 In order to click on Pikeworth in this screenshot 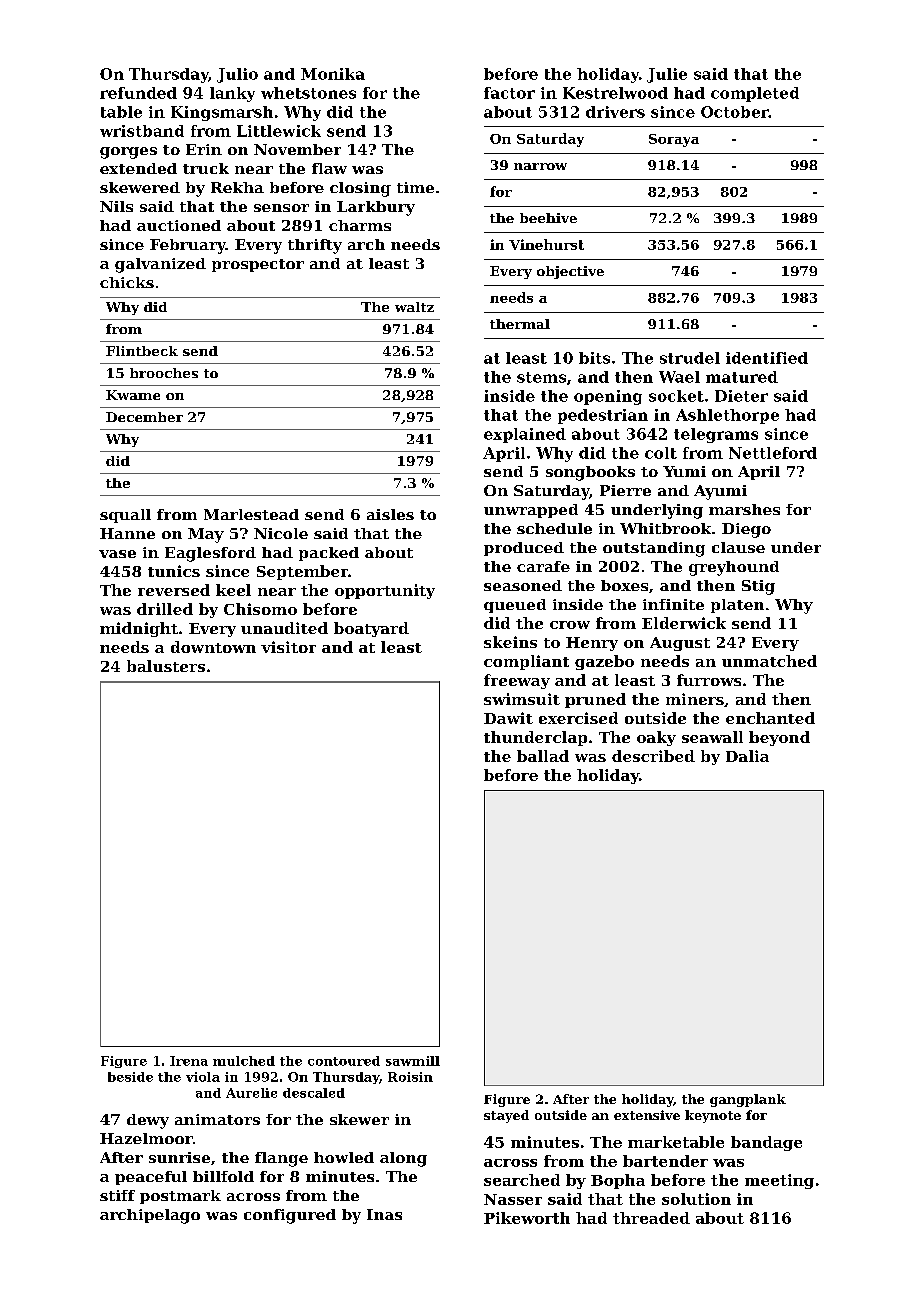, I will do `click(527, 1218)`.
